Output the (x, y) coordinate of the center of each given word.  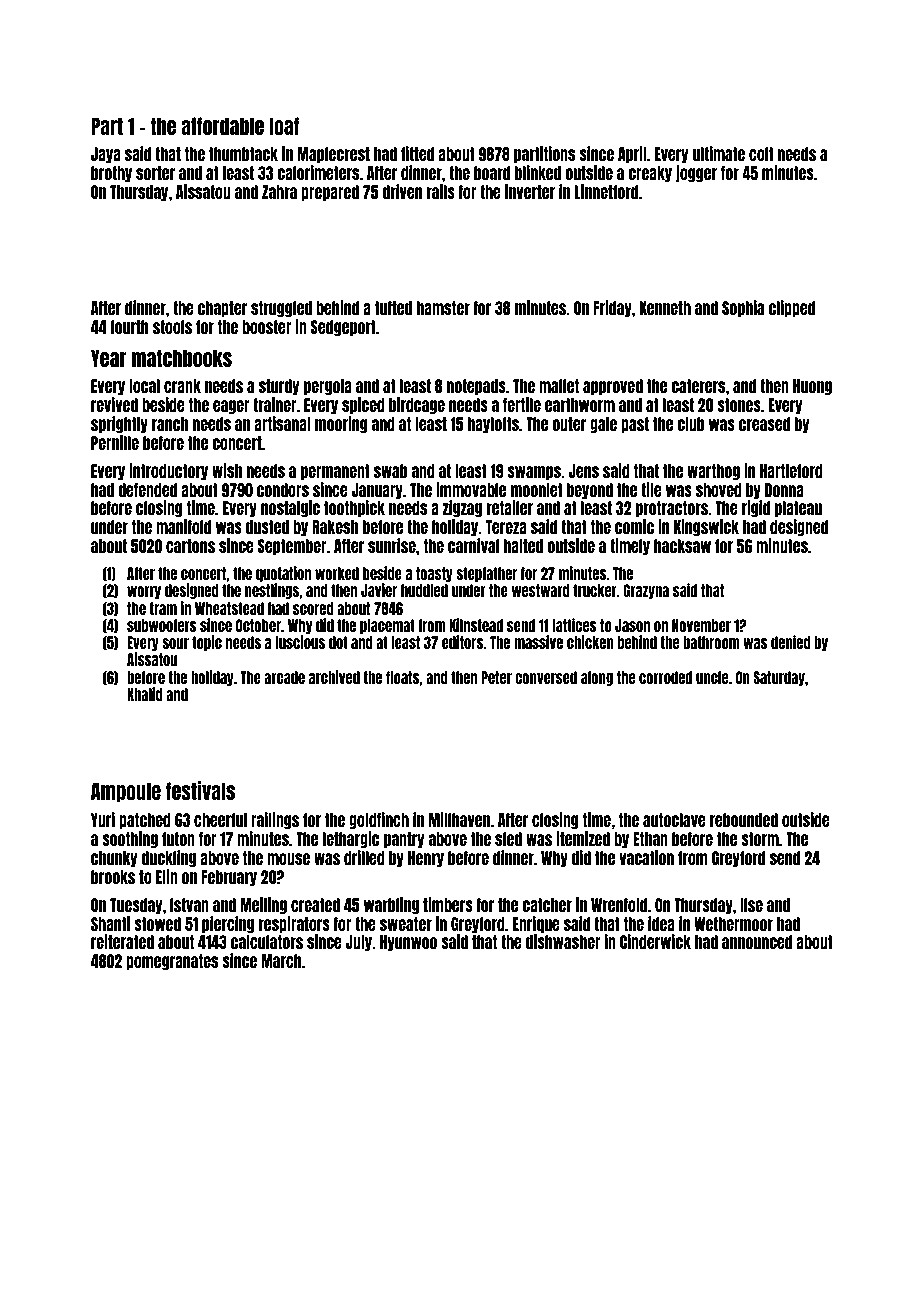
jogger (696, 173)
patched (145, 821)
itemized (583, 838)
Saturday (779, 678)
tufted (393, 308)
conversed (546, 677)
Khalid (145, 694)
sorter (155, 173)
